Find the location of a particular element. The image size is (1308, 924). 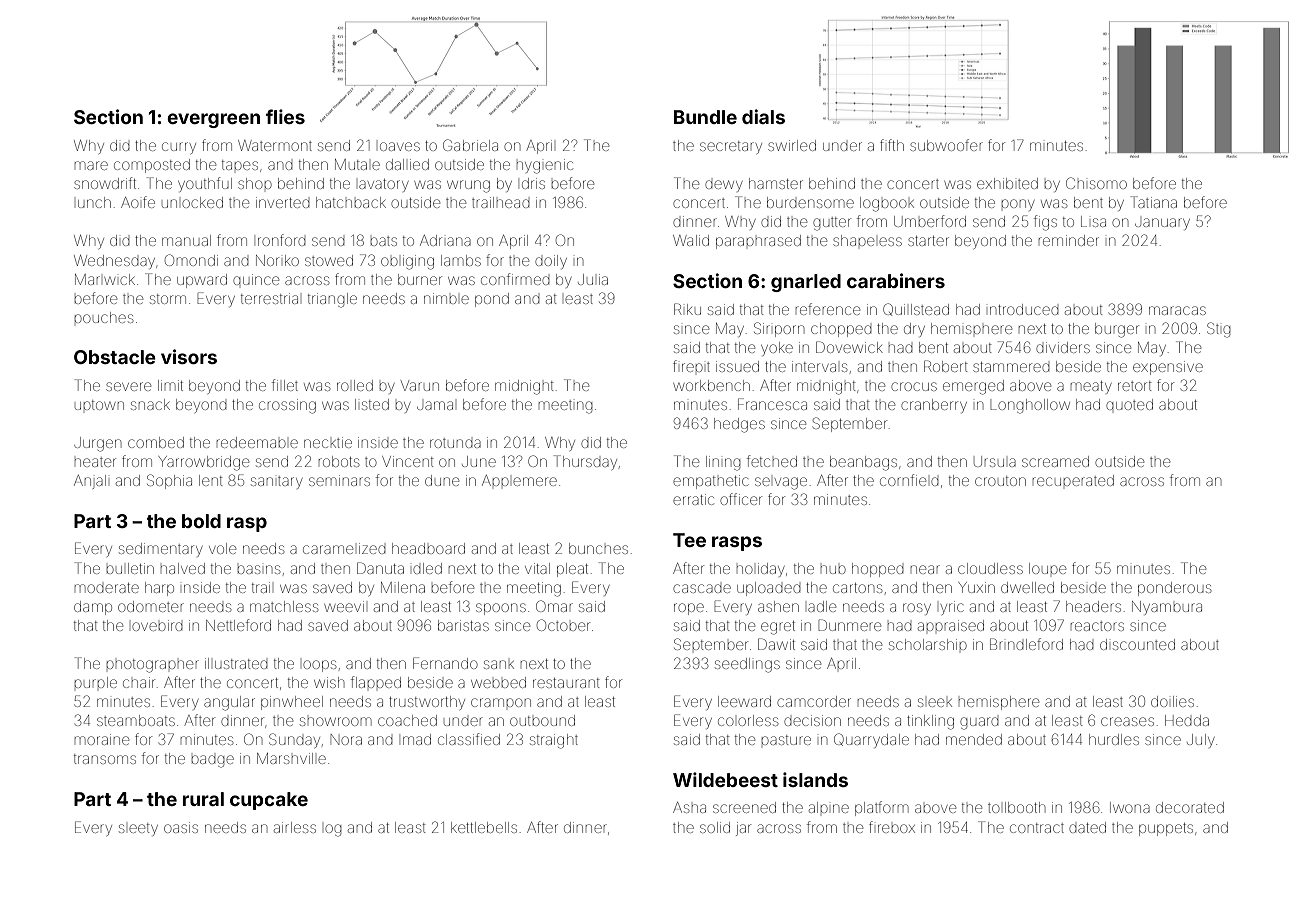

Jurgen is located at coordinates (97, 444).
